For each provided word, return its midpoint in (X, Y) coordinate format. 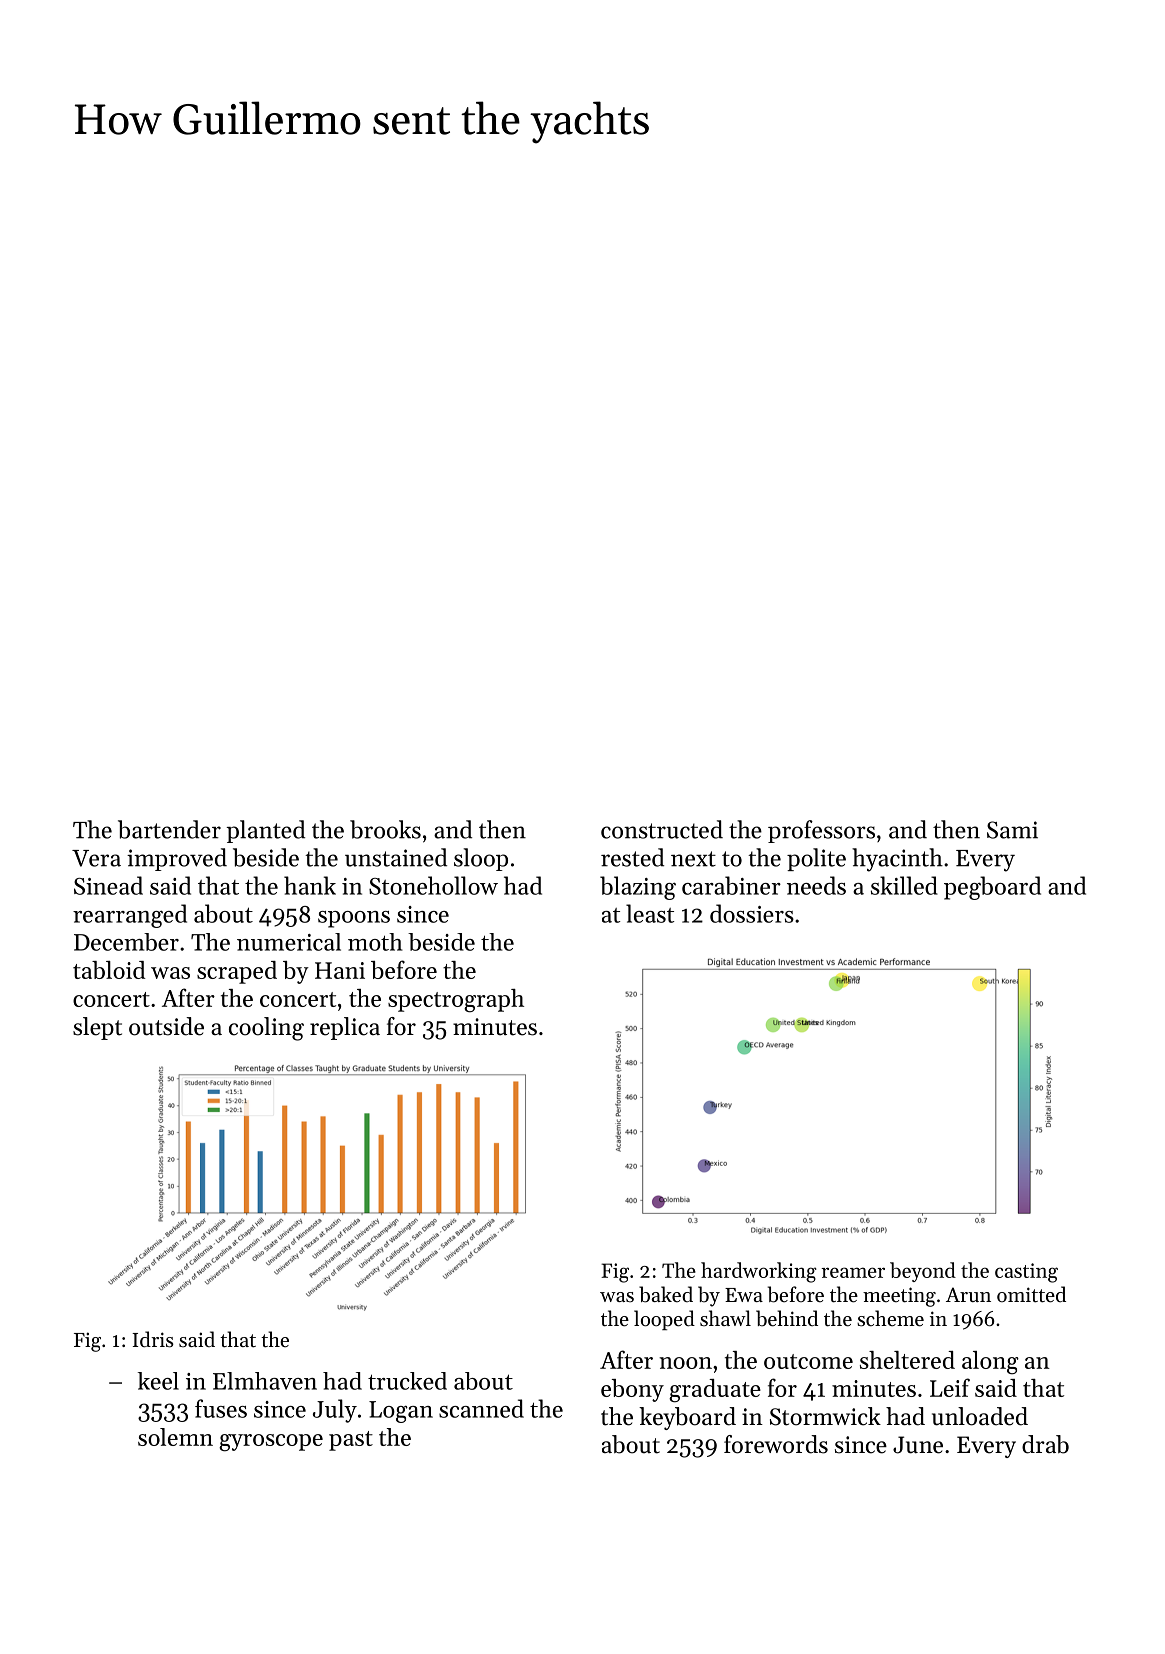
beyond (923, 1272)
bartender (169, 829)
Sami (1012, 830)
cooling (266, 1029)
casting (1026, 1273)
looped (664, 1320)
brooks (385, 829)
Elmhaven (265, 1381)
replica (345, 1028)
